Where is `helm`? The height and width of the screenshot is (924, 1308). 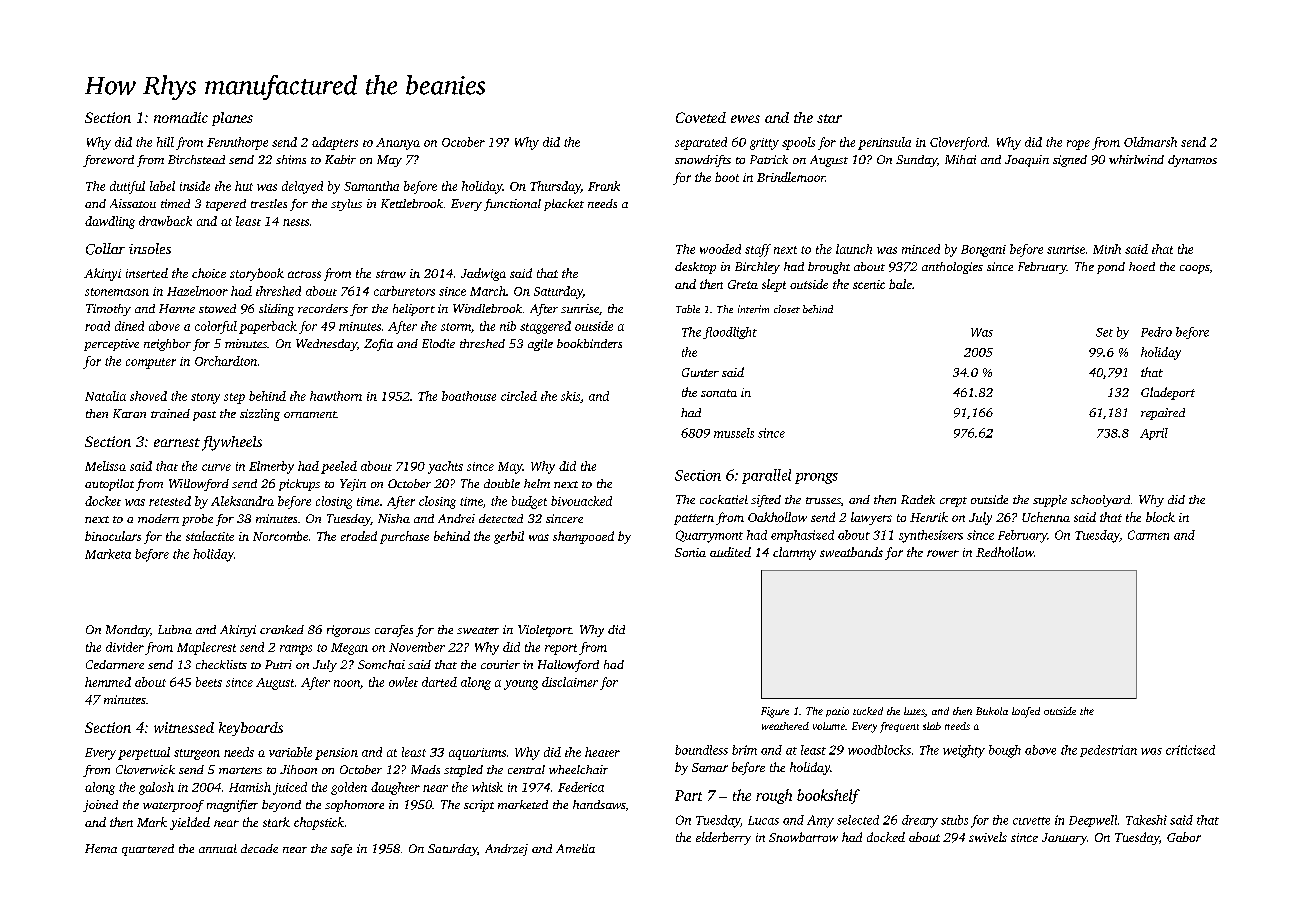
helm is located at coordinates (537, 483).
